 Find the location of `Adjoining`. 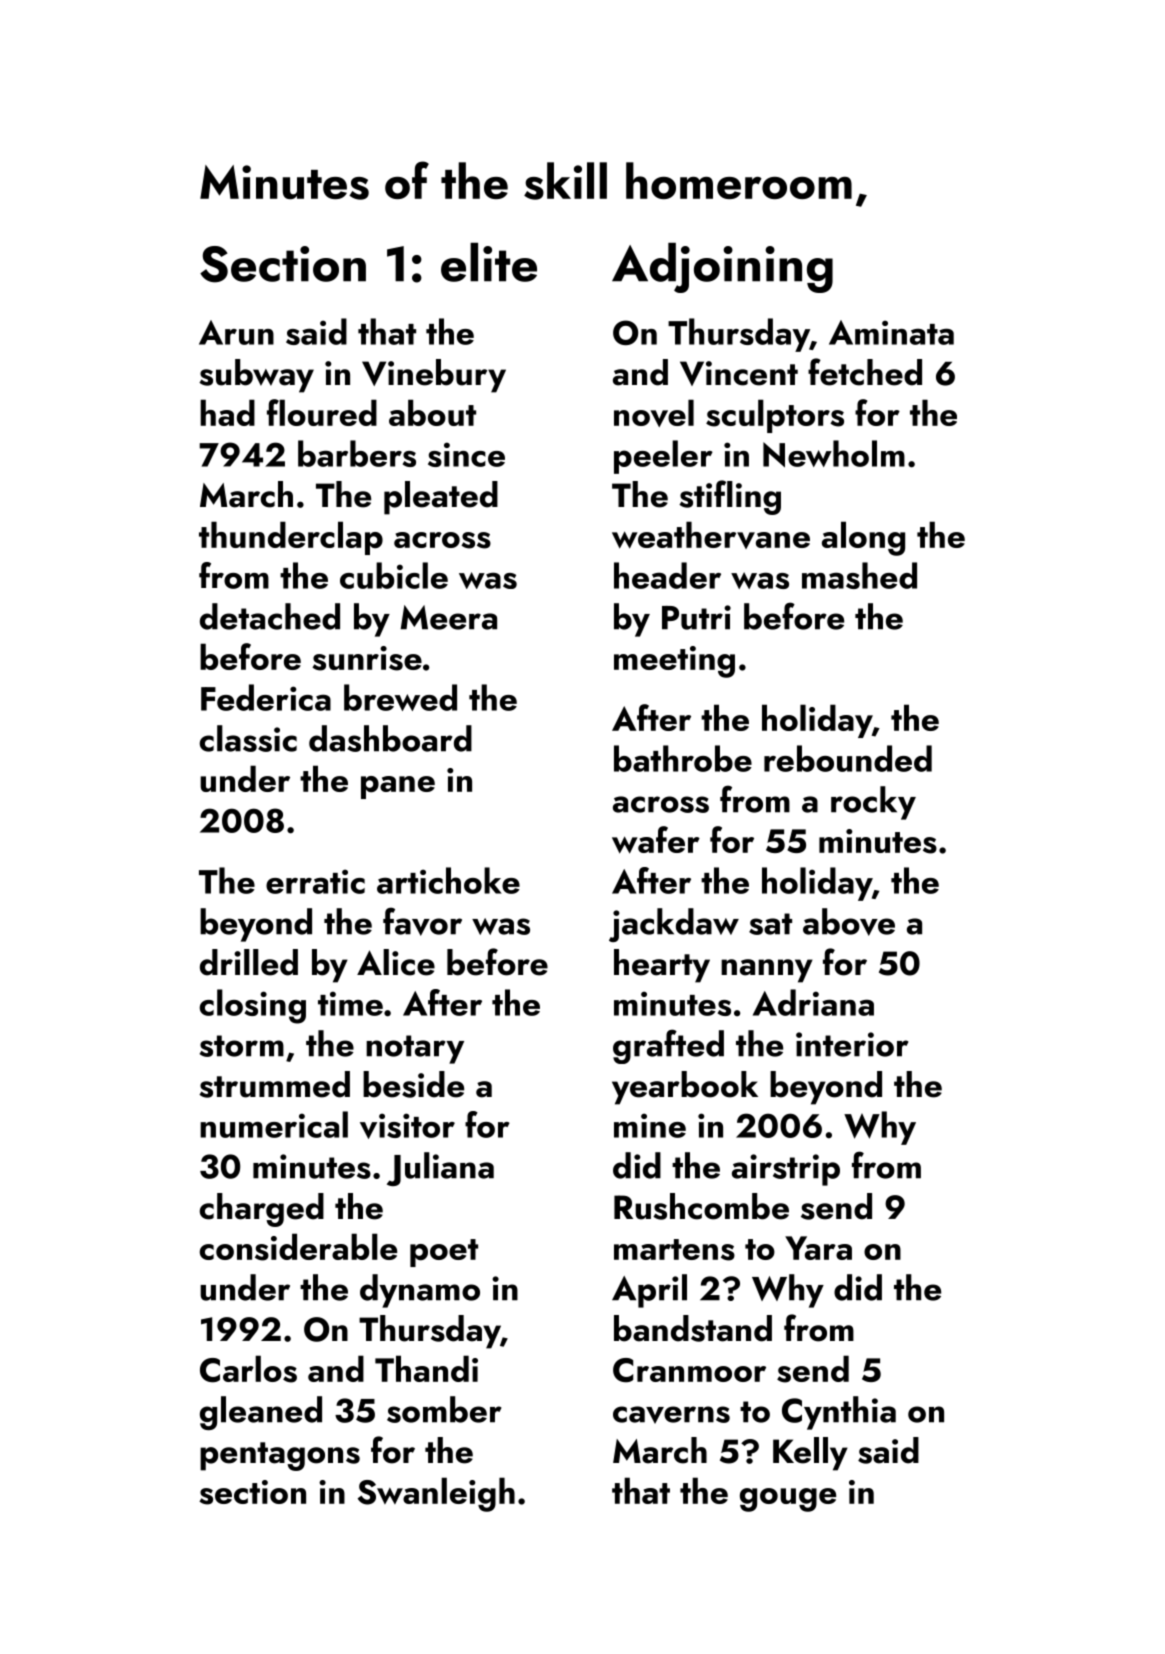

Adjoining is located at coordinates (722, 268).
